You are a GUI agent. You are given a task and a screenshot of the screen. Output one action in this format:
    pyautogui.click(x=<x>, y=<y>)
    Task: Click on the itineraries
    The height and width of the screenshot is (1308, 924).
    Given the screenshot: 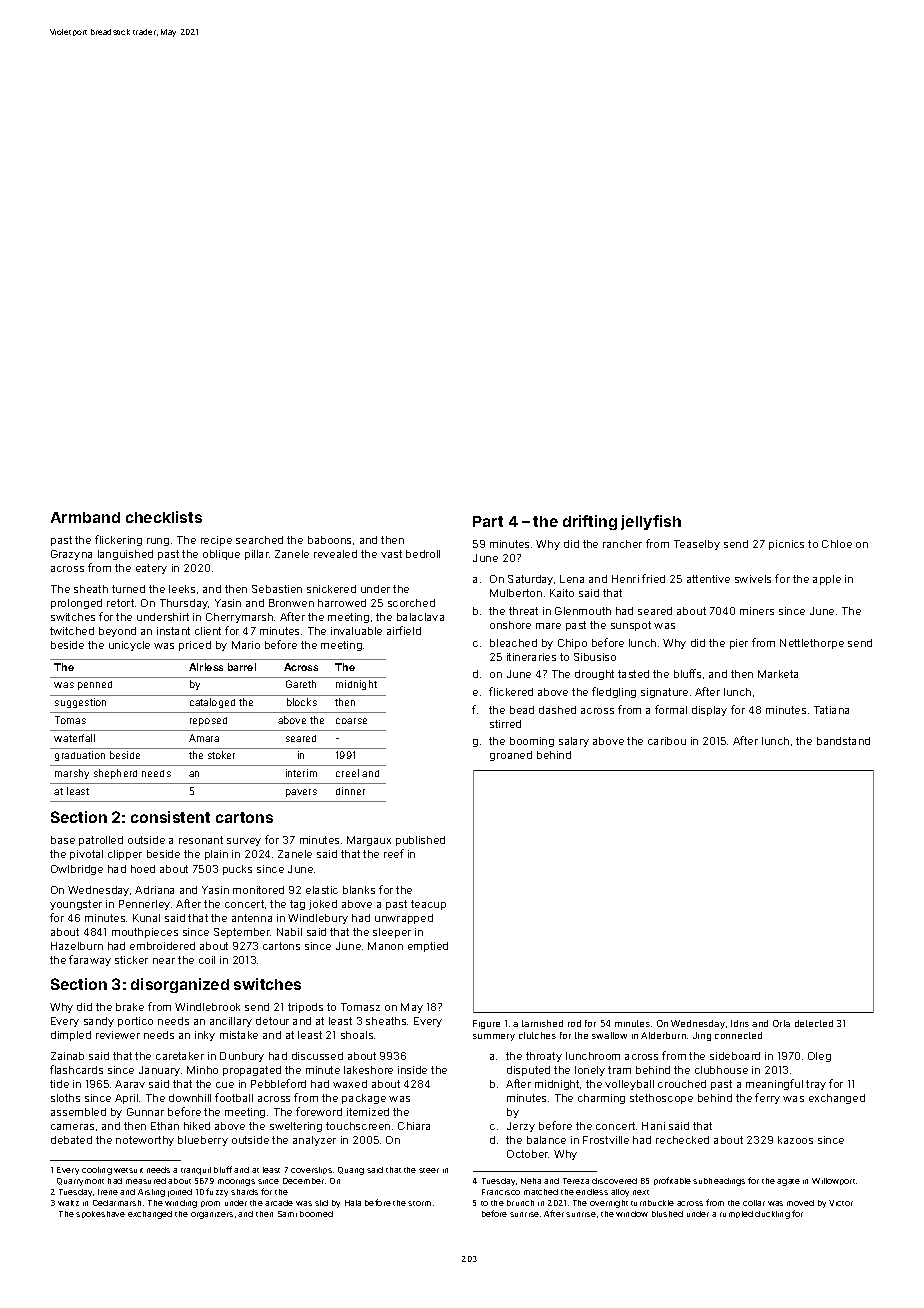 What is the action you would take?
    pyautogui.click(x=531, y=657)
